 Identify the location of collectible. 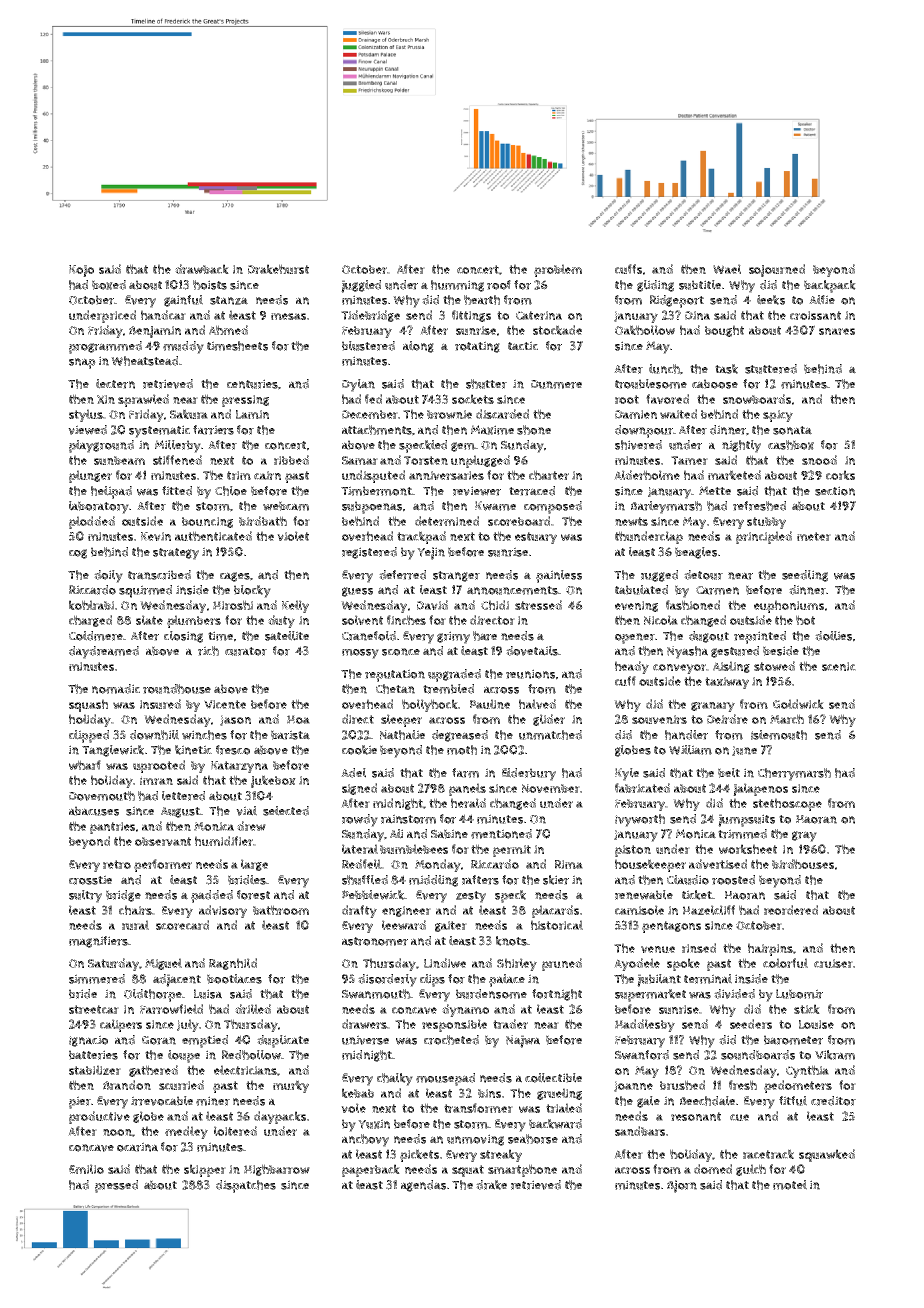
(553, 1078).
